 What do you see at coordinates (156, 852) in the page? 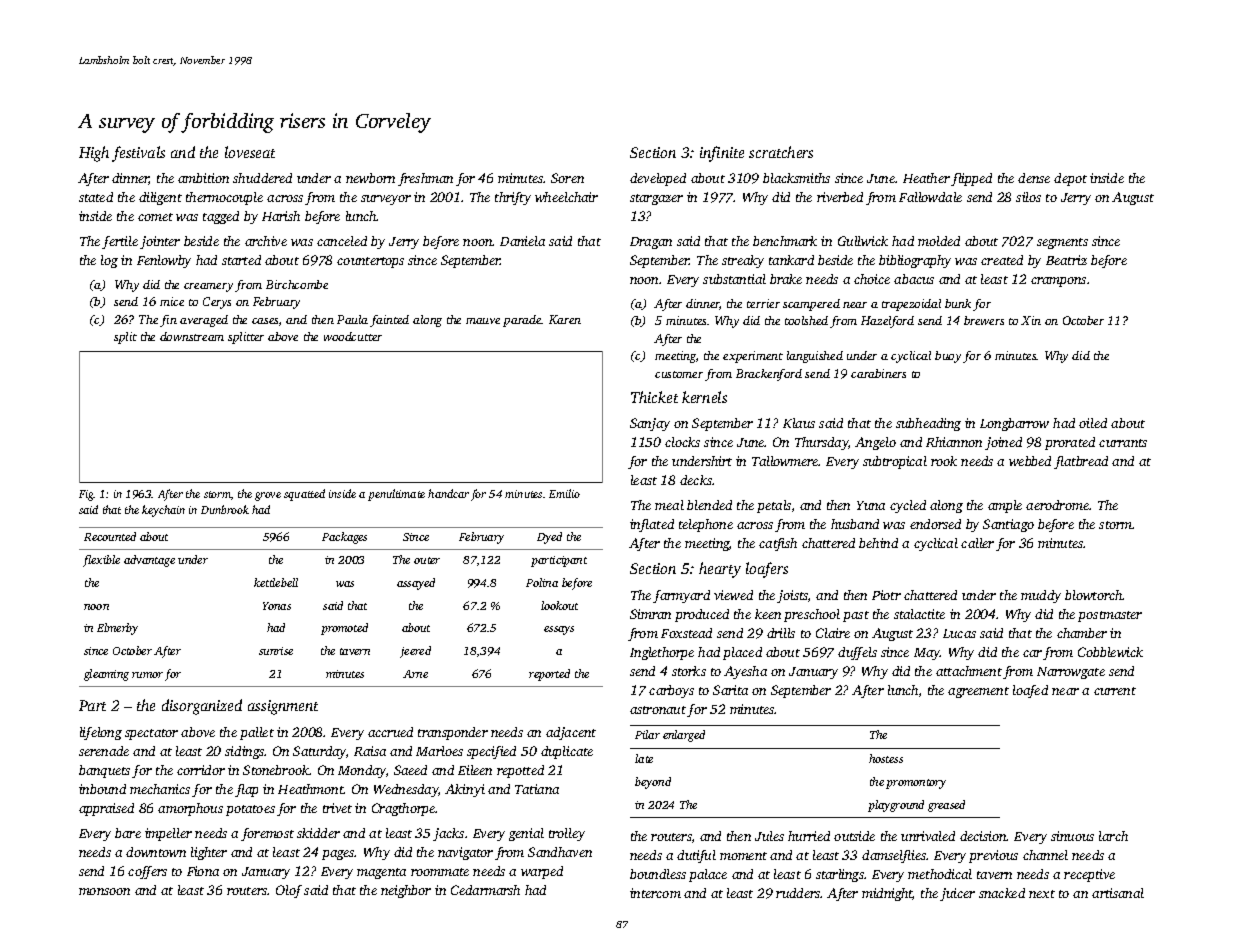
I see `downtown` at bounding box center [156, 852].
